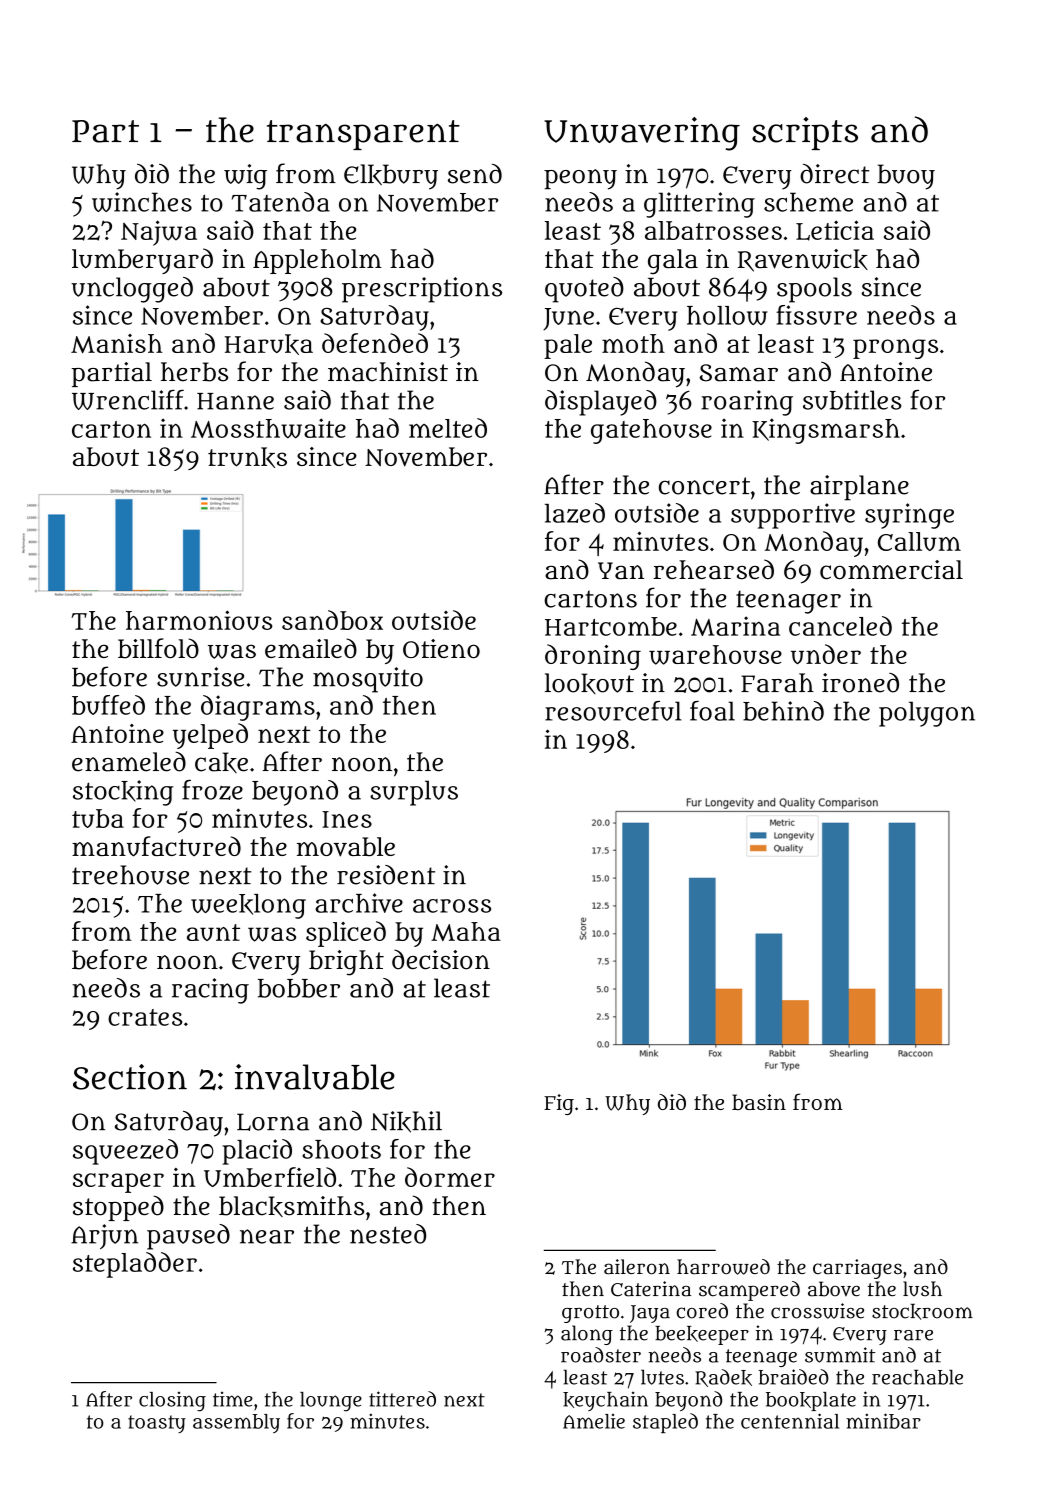 Image resolution: width=1050 pixels, height=1491 pixels. What do you see at coordinates (130, 875) in the screenshot?
I see `treehouse` at bounding box center [130, 875].
